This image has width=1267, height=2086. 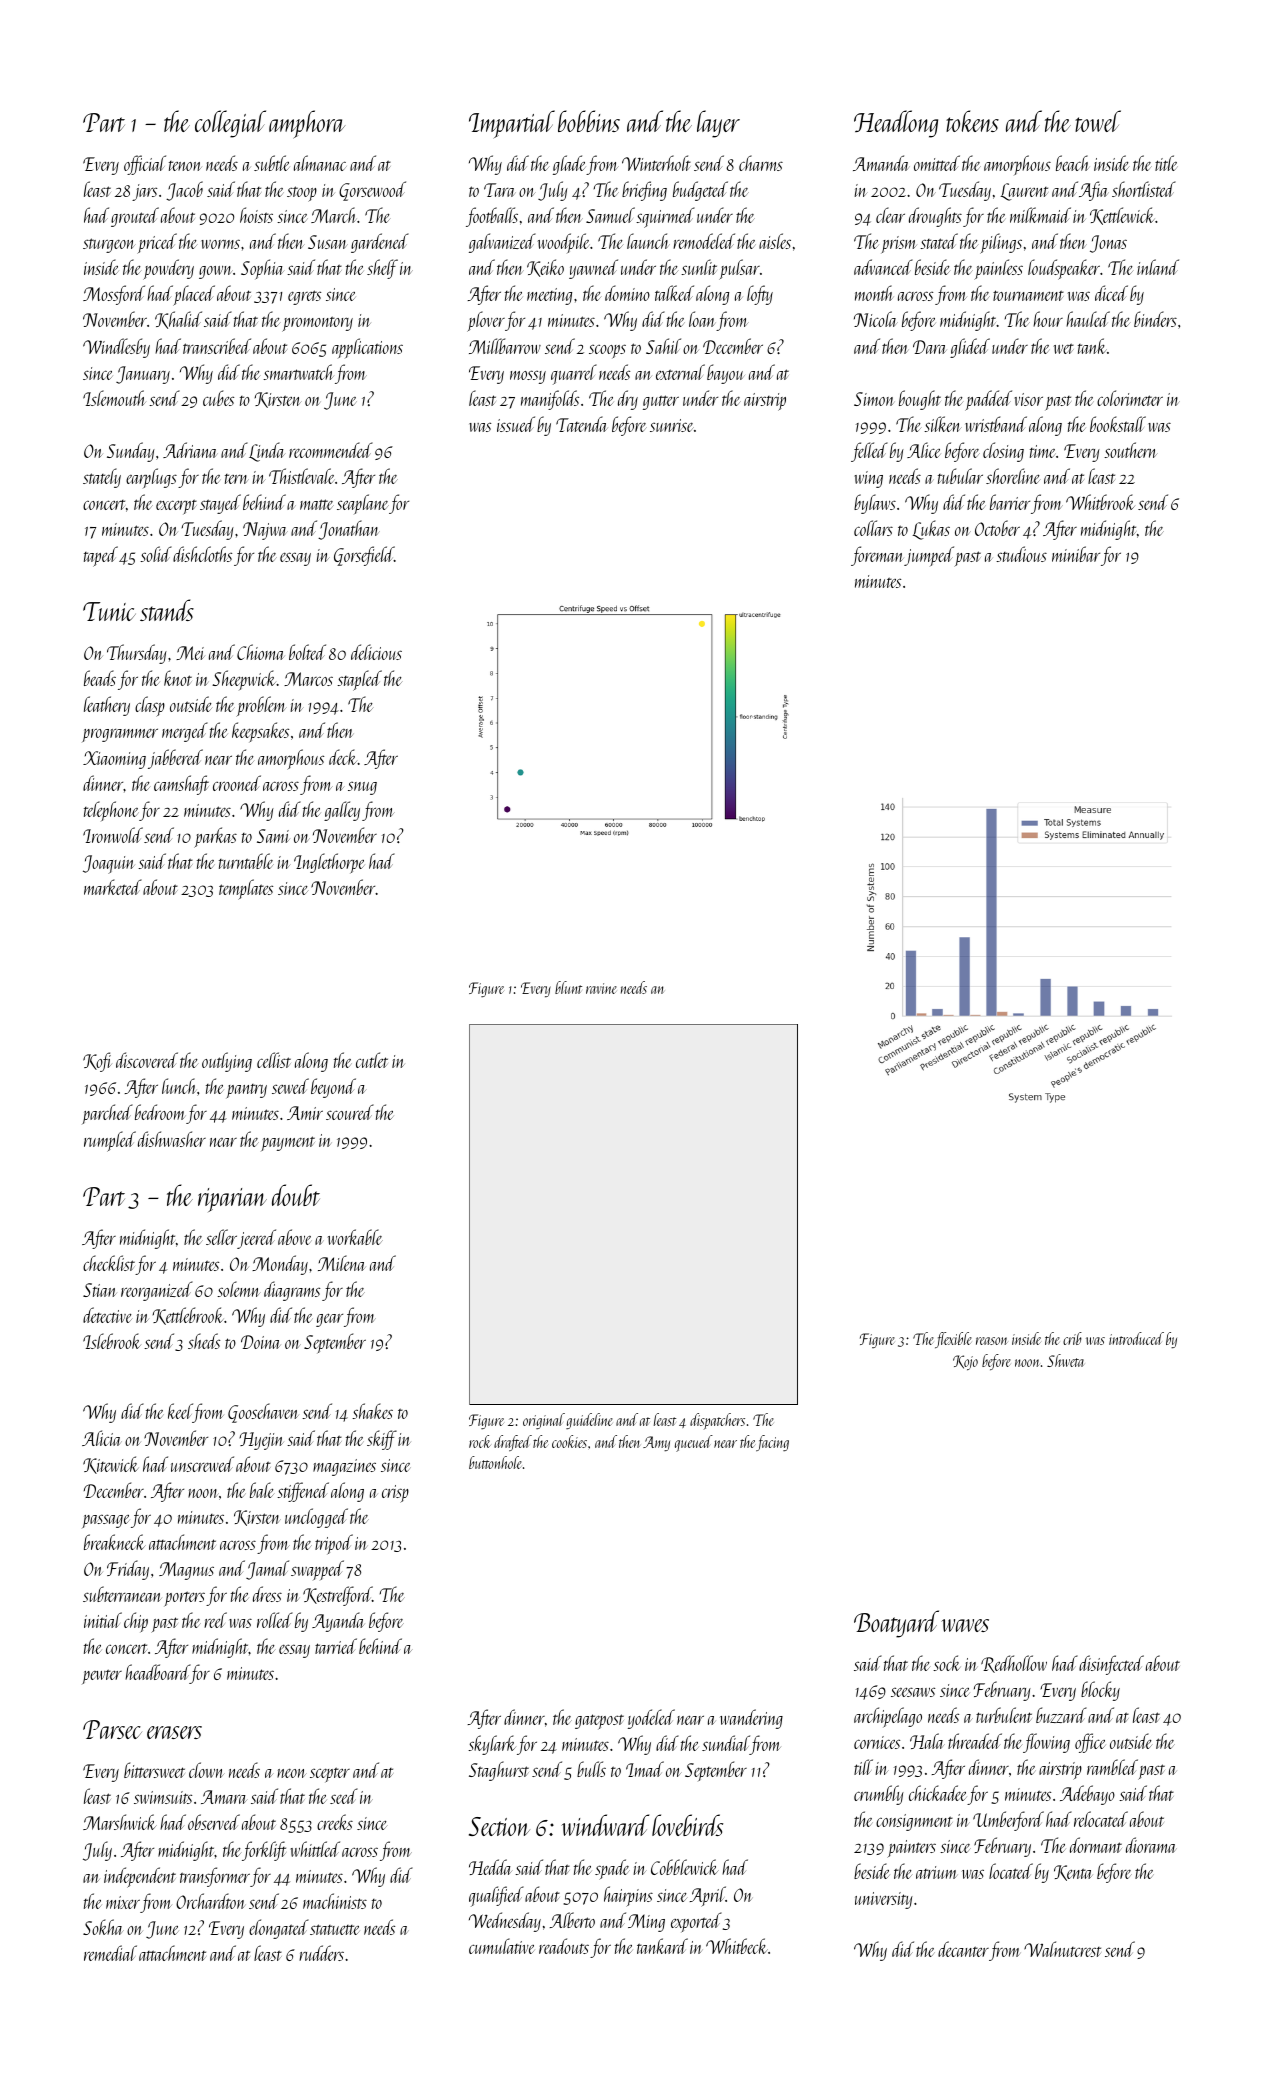 I want to click on studious, so click(x=1021, y=554).
